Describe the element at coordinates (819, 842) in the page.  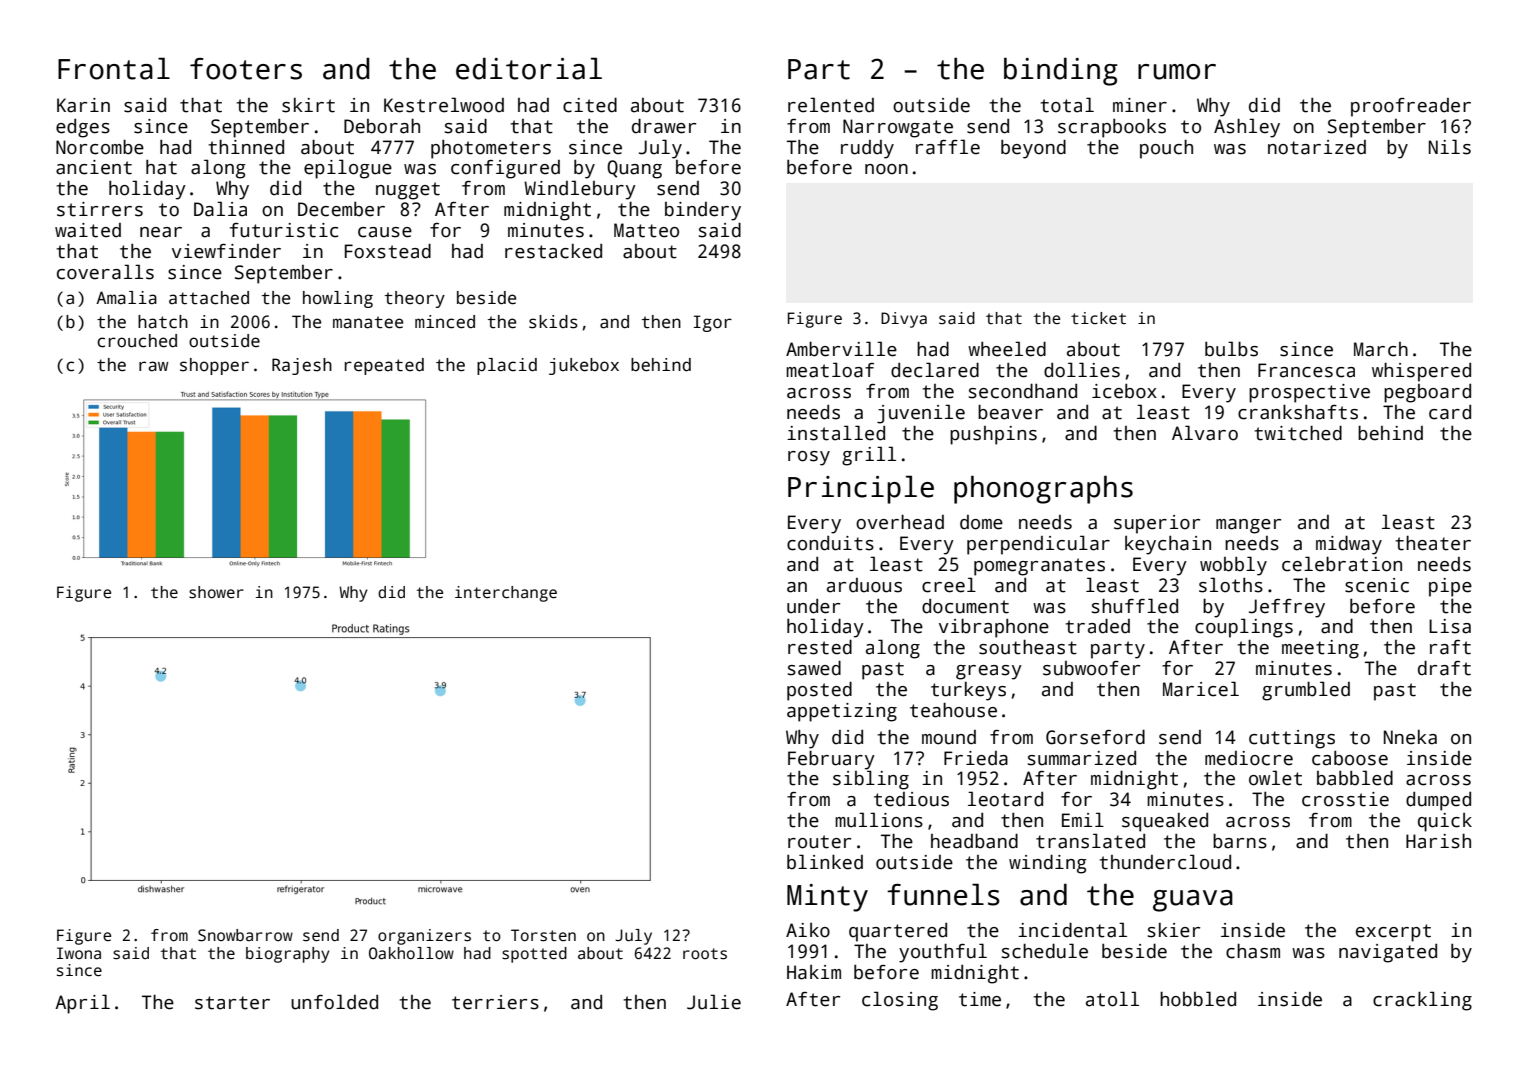
I see `router` at that location.
